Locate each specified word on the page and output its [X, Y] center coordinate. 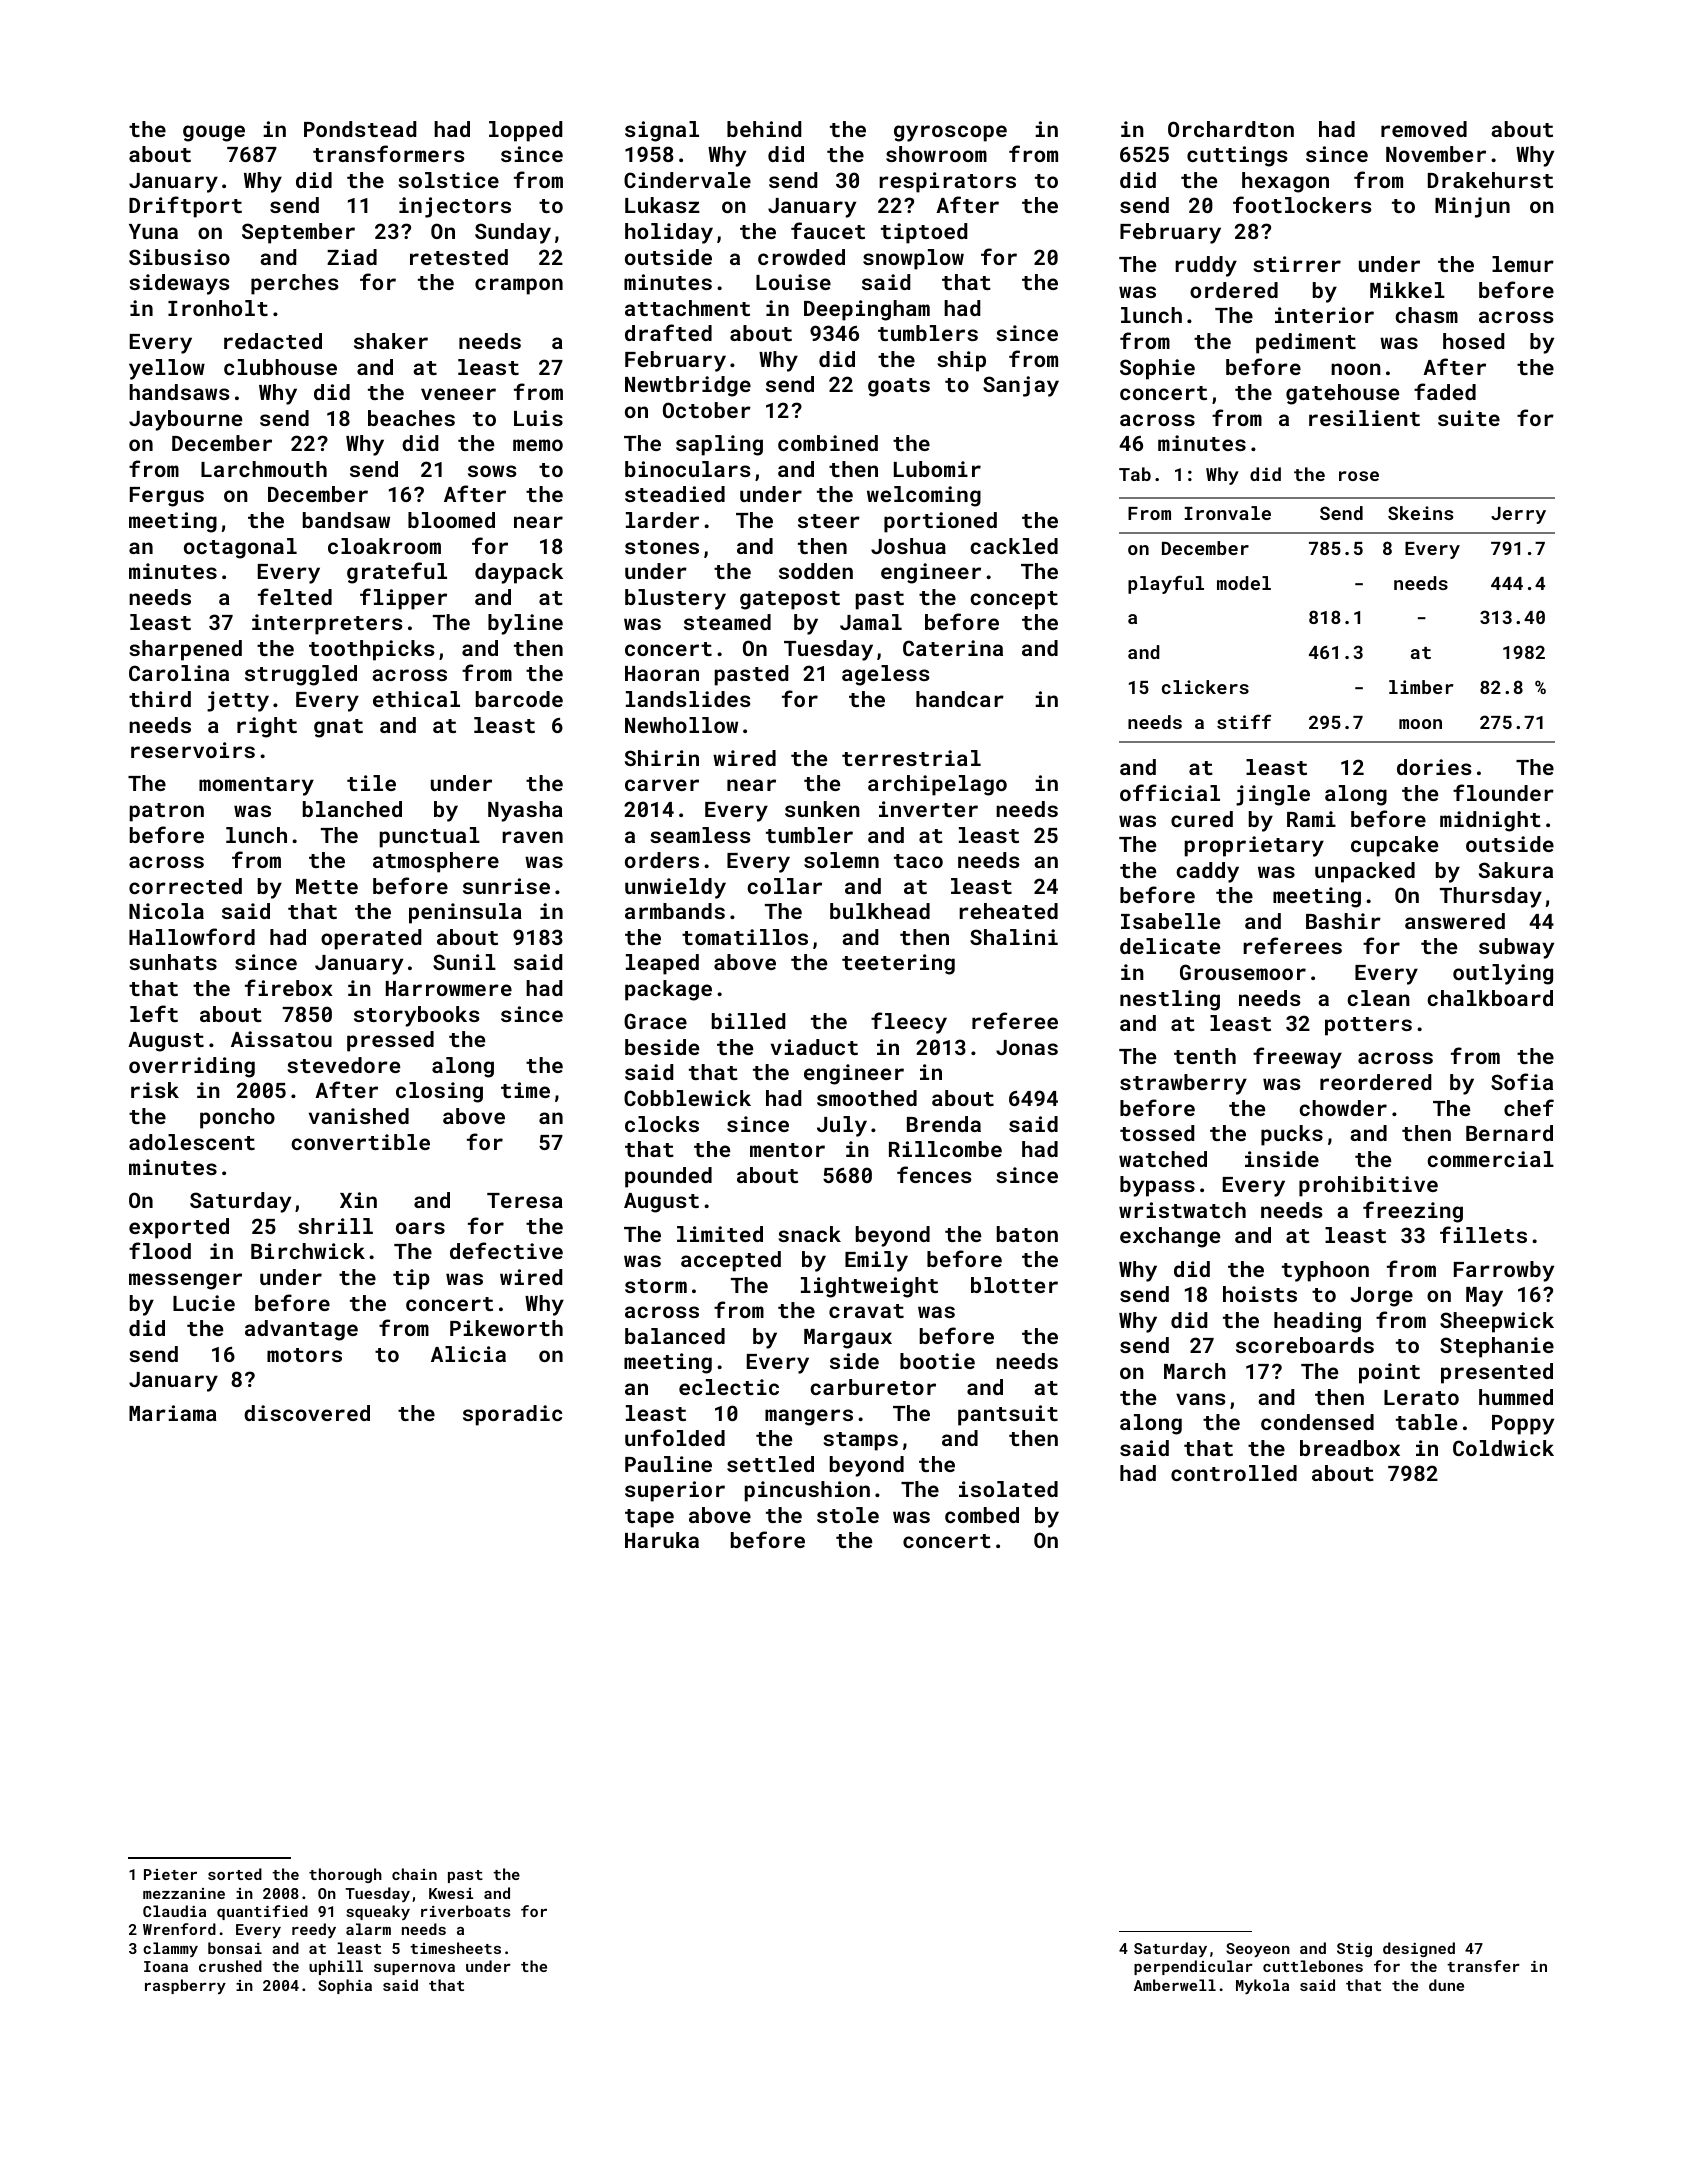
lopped [525, 131]
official [1170, 792]
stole [848, 1515]
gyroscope [950, 133]
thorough [345, 1875]
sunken [822, 809]
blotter [1014, 1285]
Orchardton [1231, 129]
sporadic [512, 1415]
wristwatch [1182, 1210]
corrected [185, 886]
